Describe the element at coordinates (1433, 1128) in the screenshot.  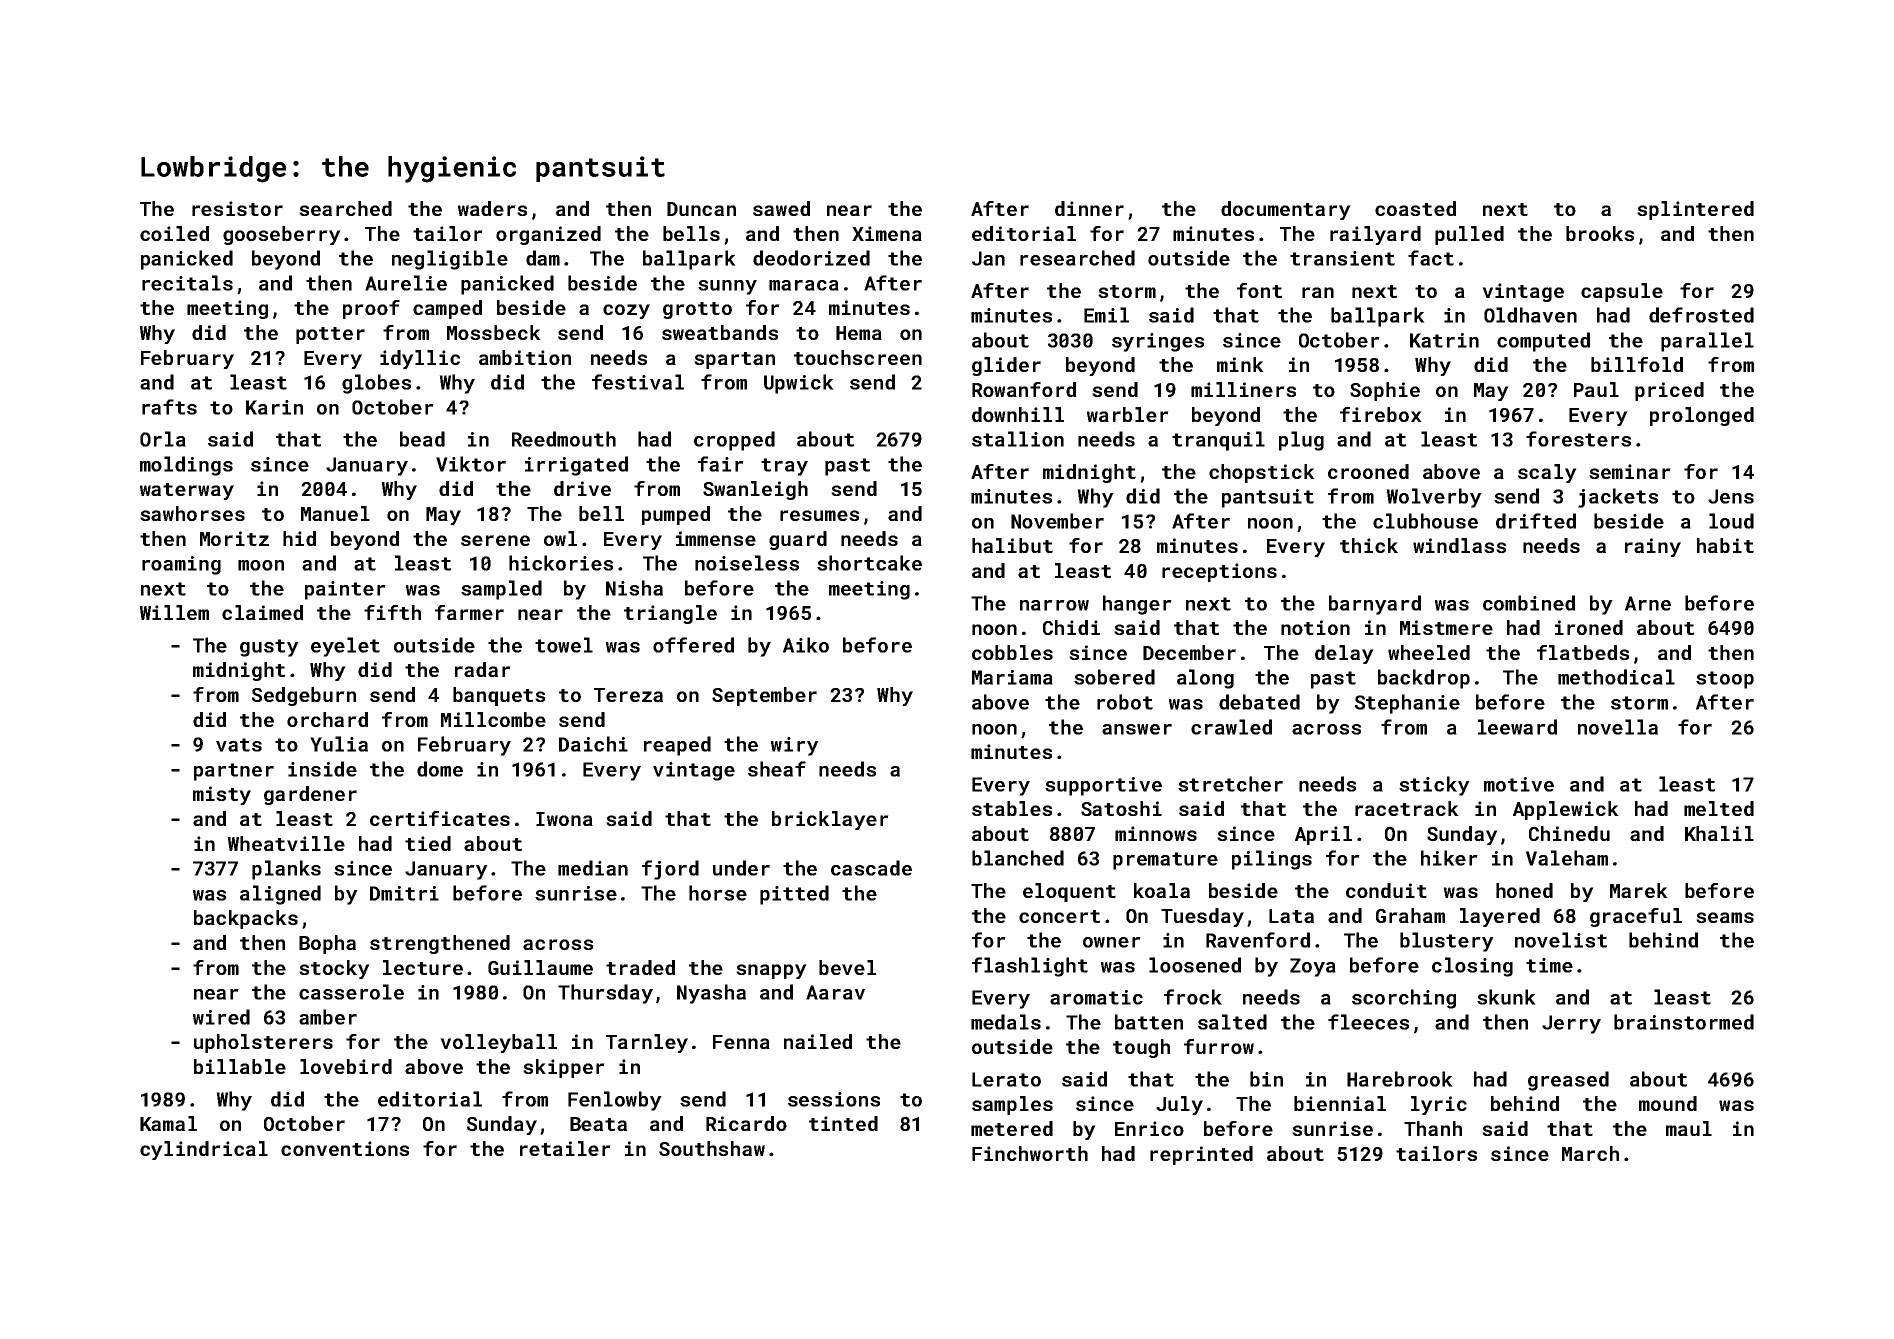
I see `Thanh` at that location.
